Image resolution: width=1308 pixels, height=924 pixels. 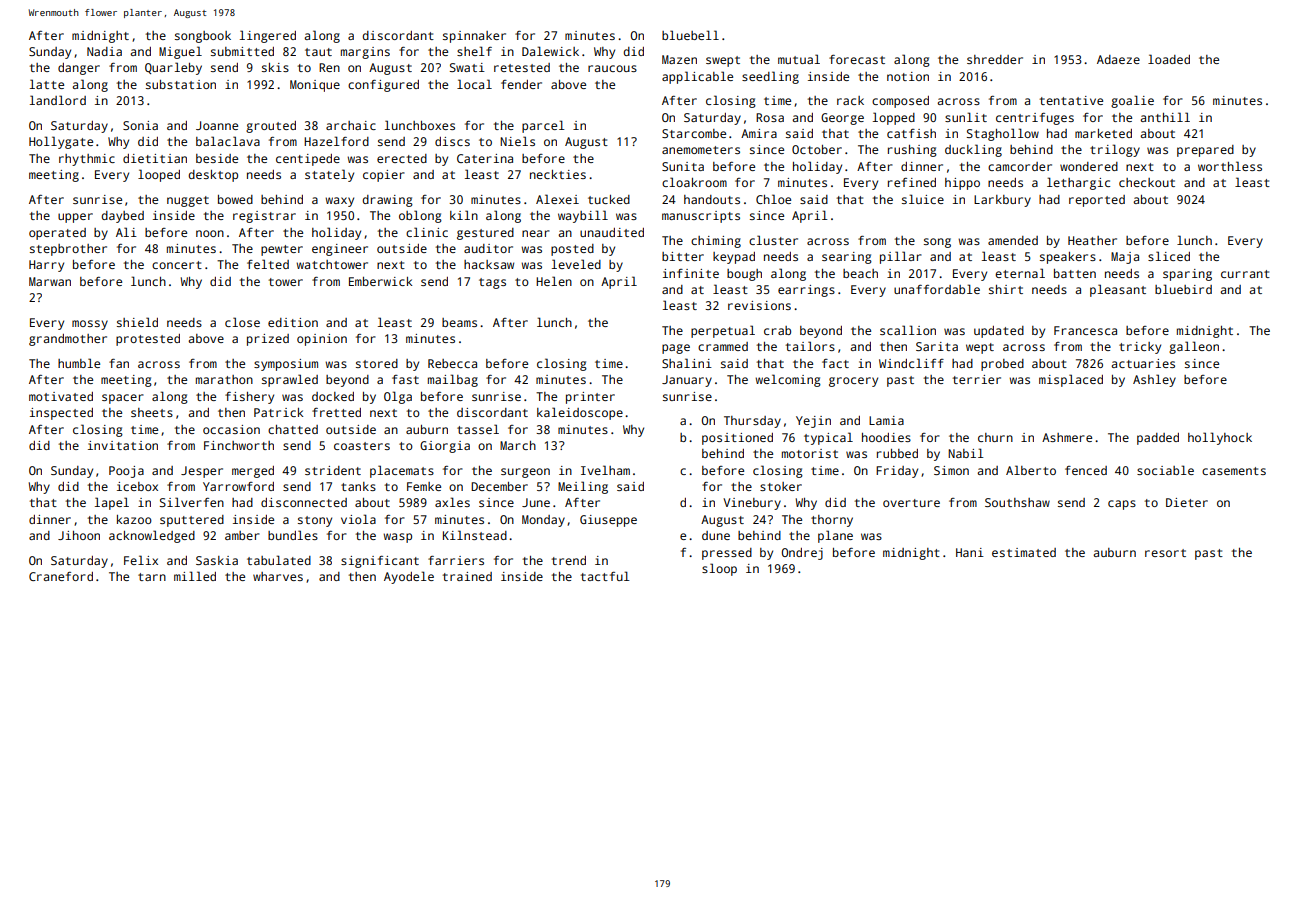 I want to click on trilogy, so click(x=1115, y=150).
